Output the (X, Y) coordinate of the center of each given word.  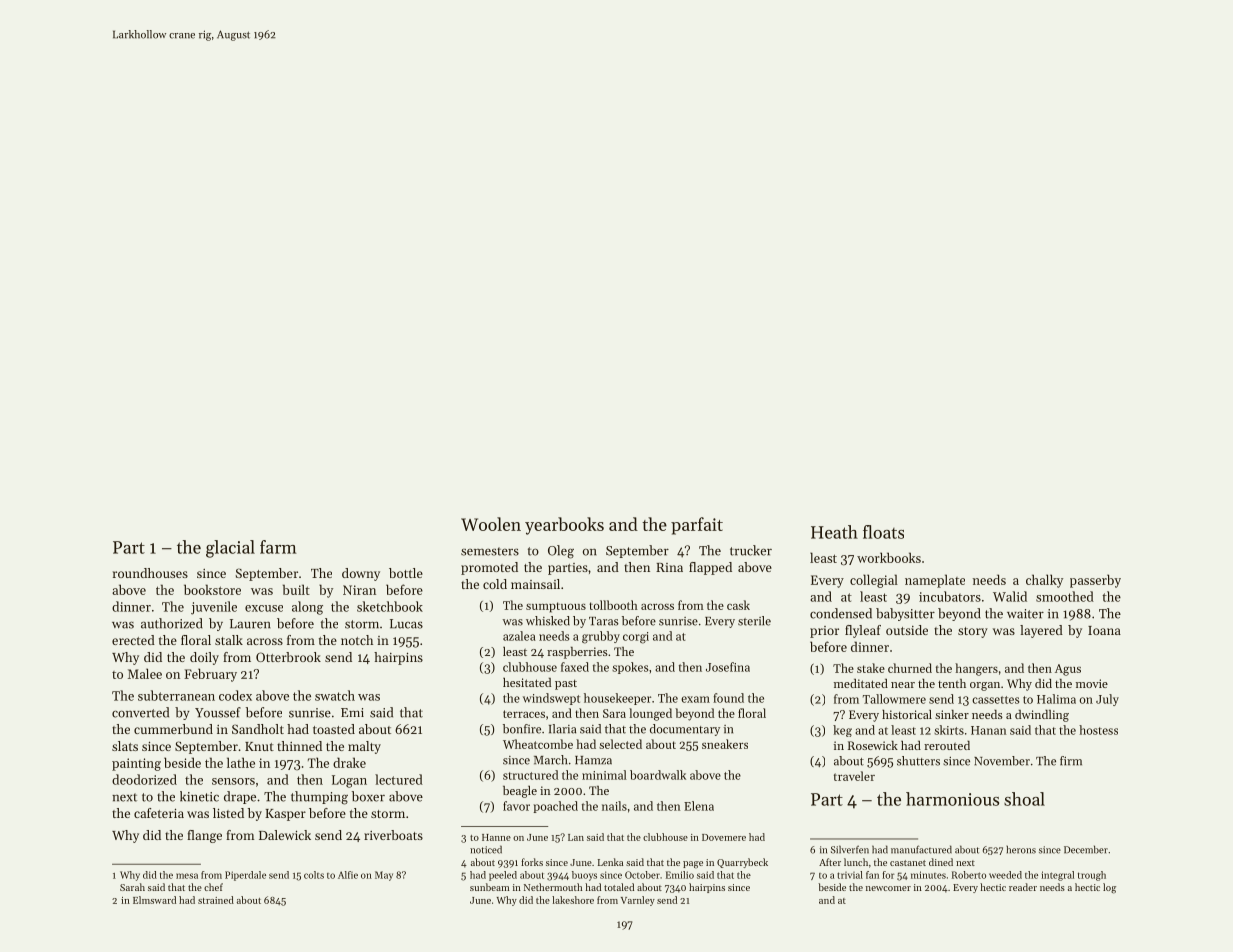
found (728, 698)
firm (1071, 761)
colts (314, 875)
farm (278, 547)
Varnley (638, 901)
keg (842, 731)
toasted (334, 729)
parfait (697, 526)
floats (883, 532)
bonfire (522, 729)
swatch (335, 695)
